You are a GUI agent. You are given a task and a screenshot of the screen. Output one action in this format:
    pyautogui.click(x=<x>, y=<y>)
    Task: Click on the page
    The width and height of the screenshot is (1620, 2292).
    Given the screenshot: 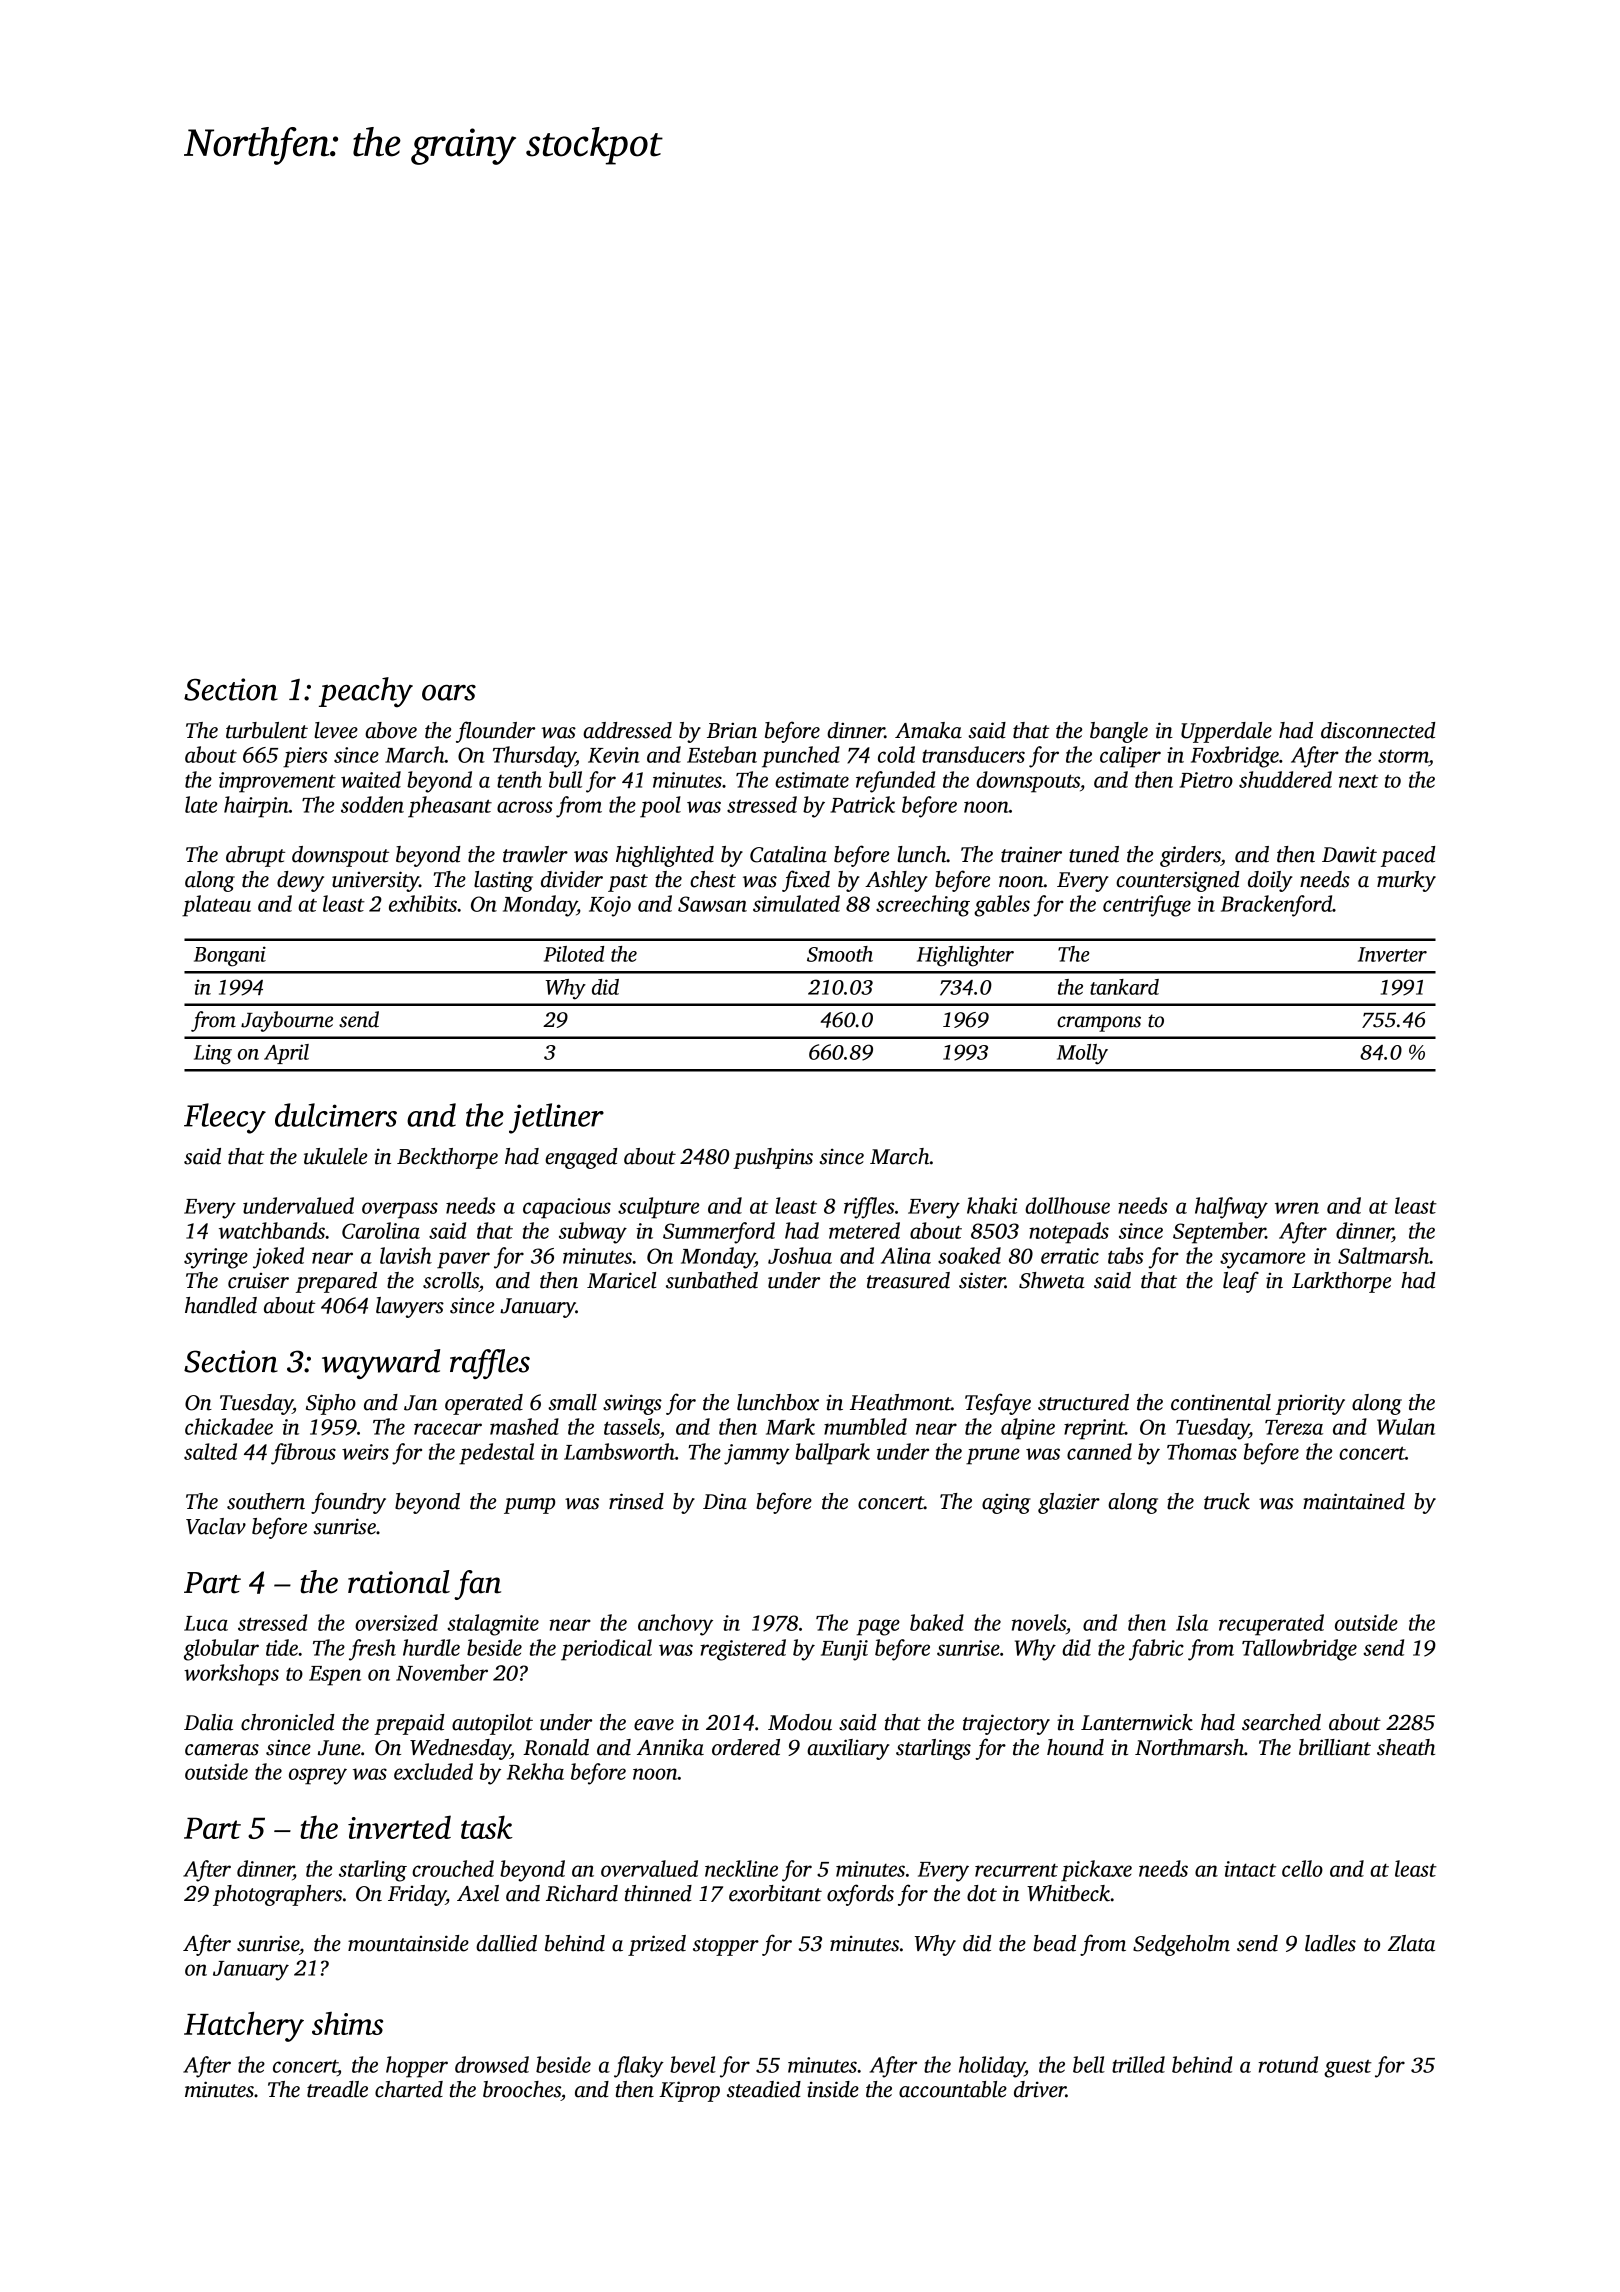 What is the action you would take?
    pyautogui.click(x=878, y=1627)
